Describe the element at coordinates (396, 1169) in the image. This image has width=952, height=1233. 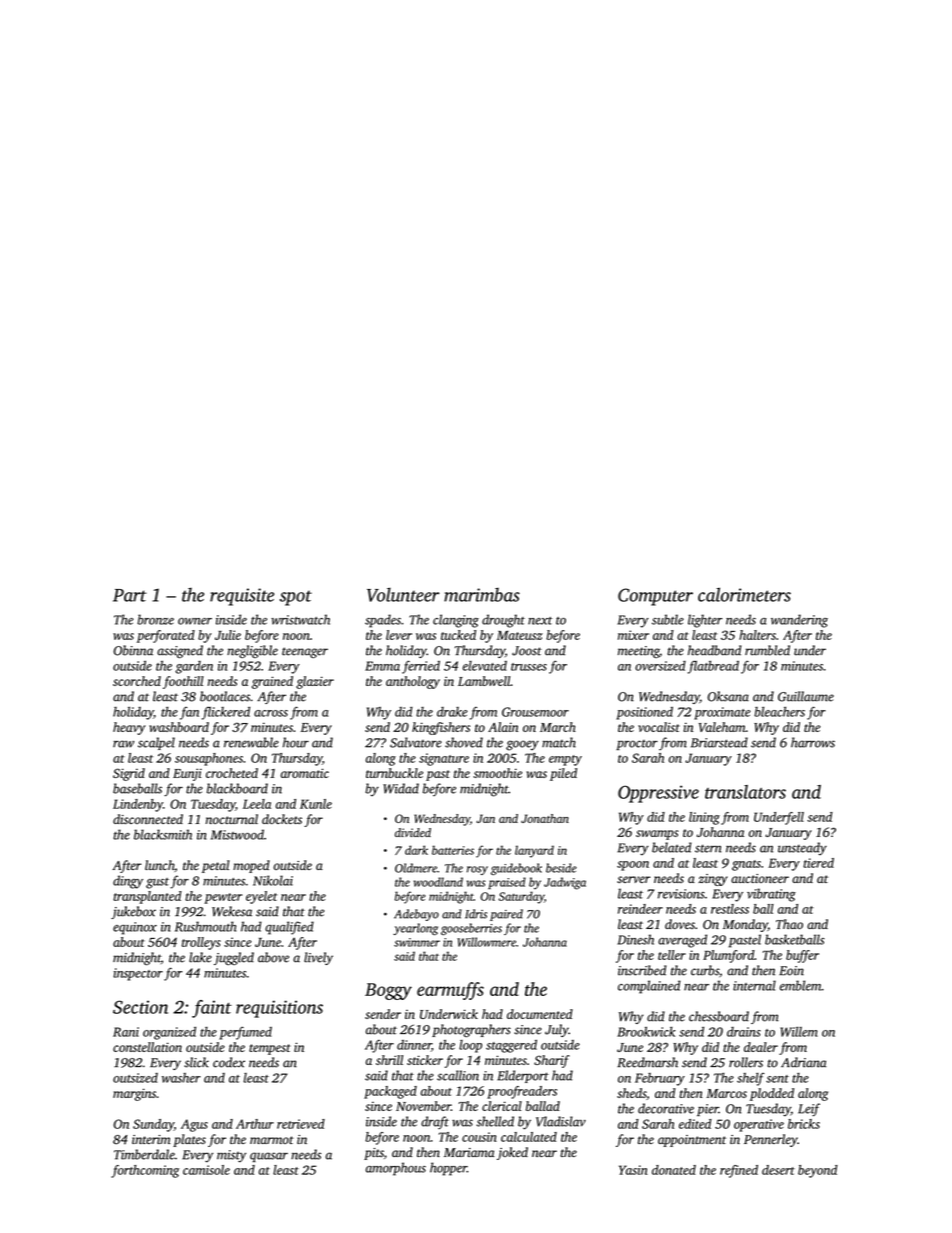
I see `amorphous` at that location.
